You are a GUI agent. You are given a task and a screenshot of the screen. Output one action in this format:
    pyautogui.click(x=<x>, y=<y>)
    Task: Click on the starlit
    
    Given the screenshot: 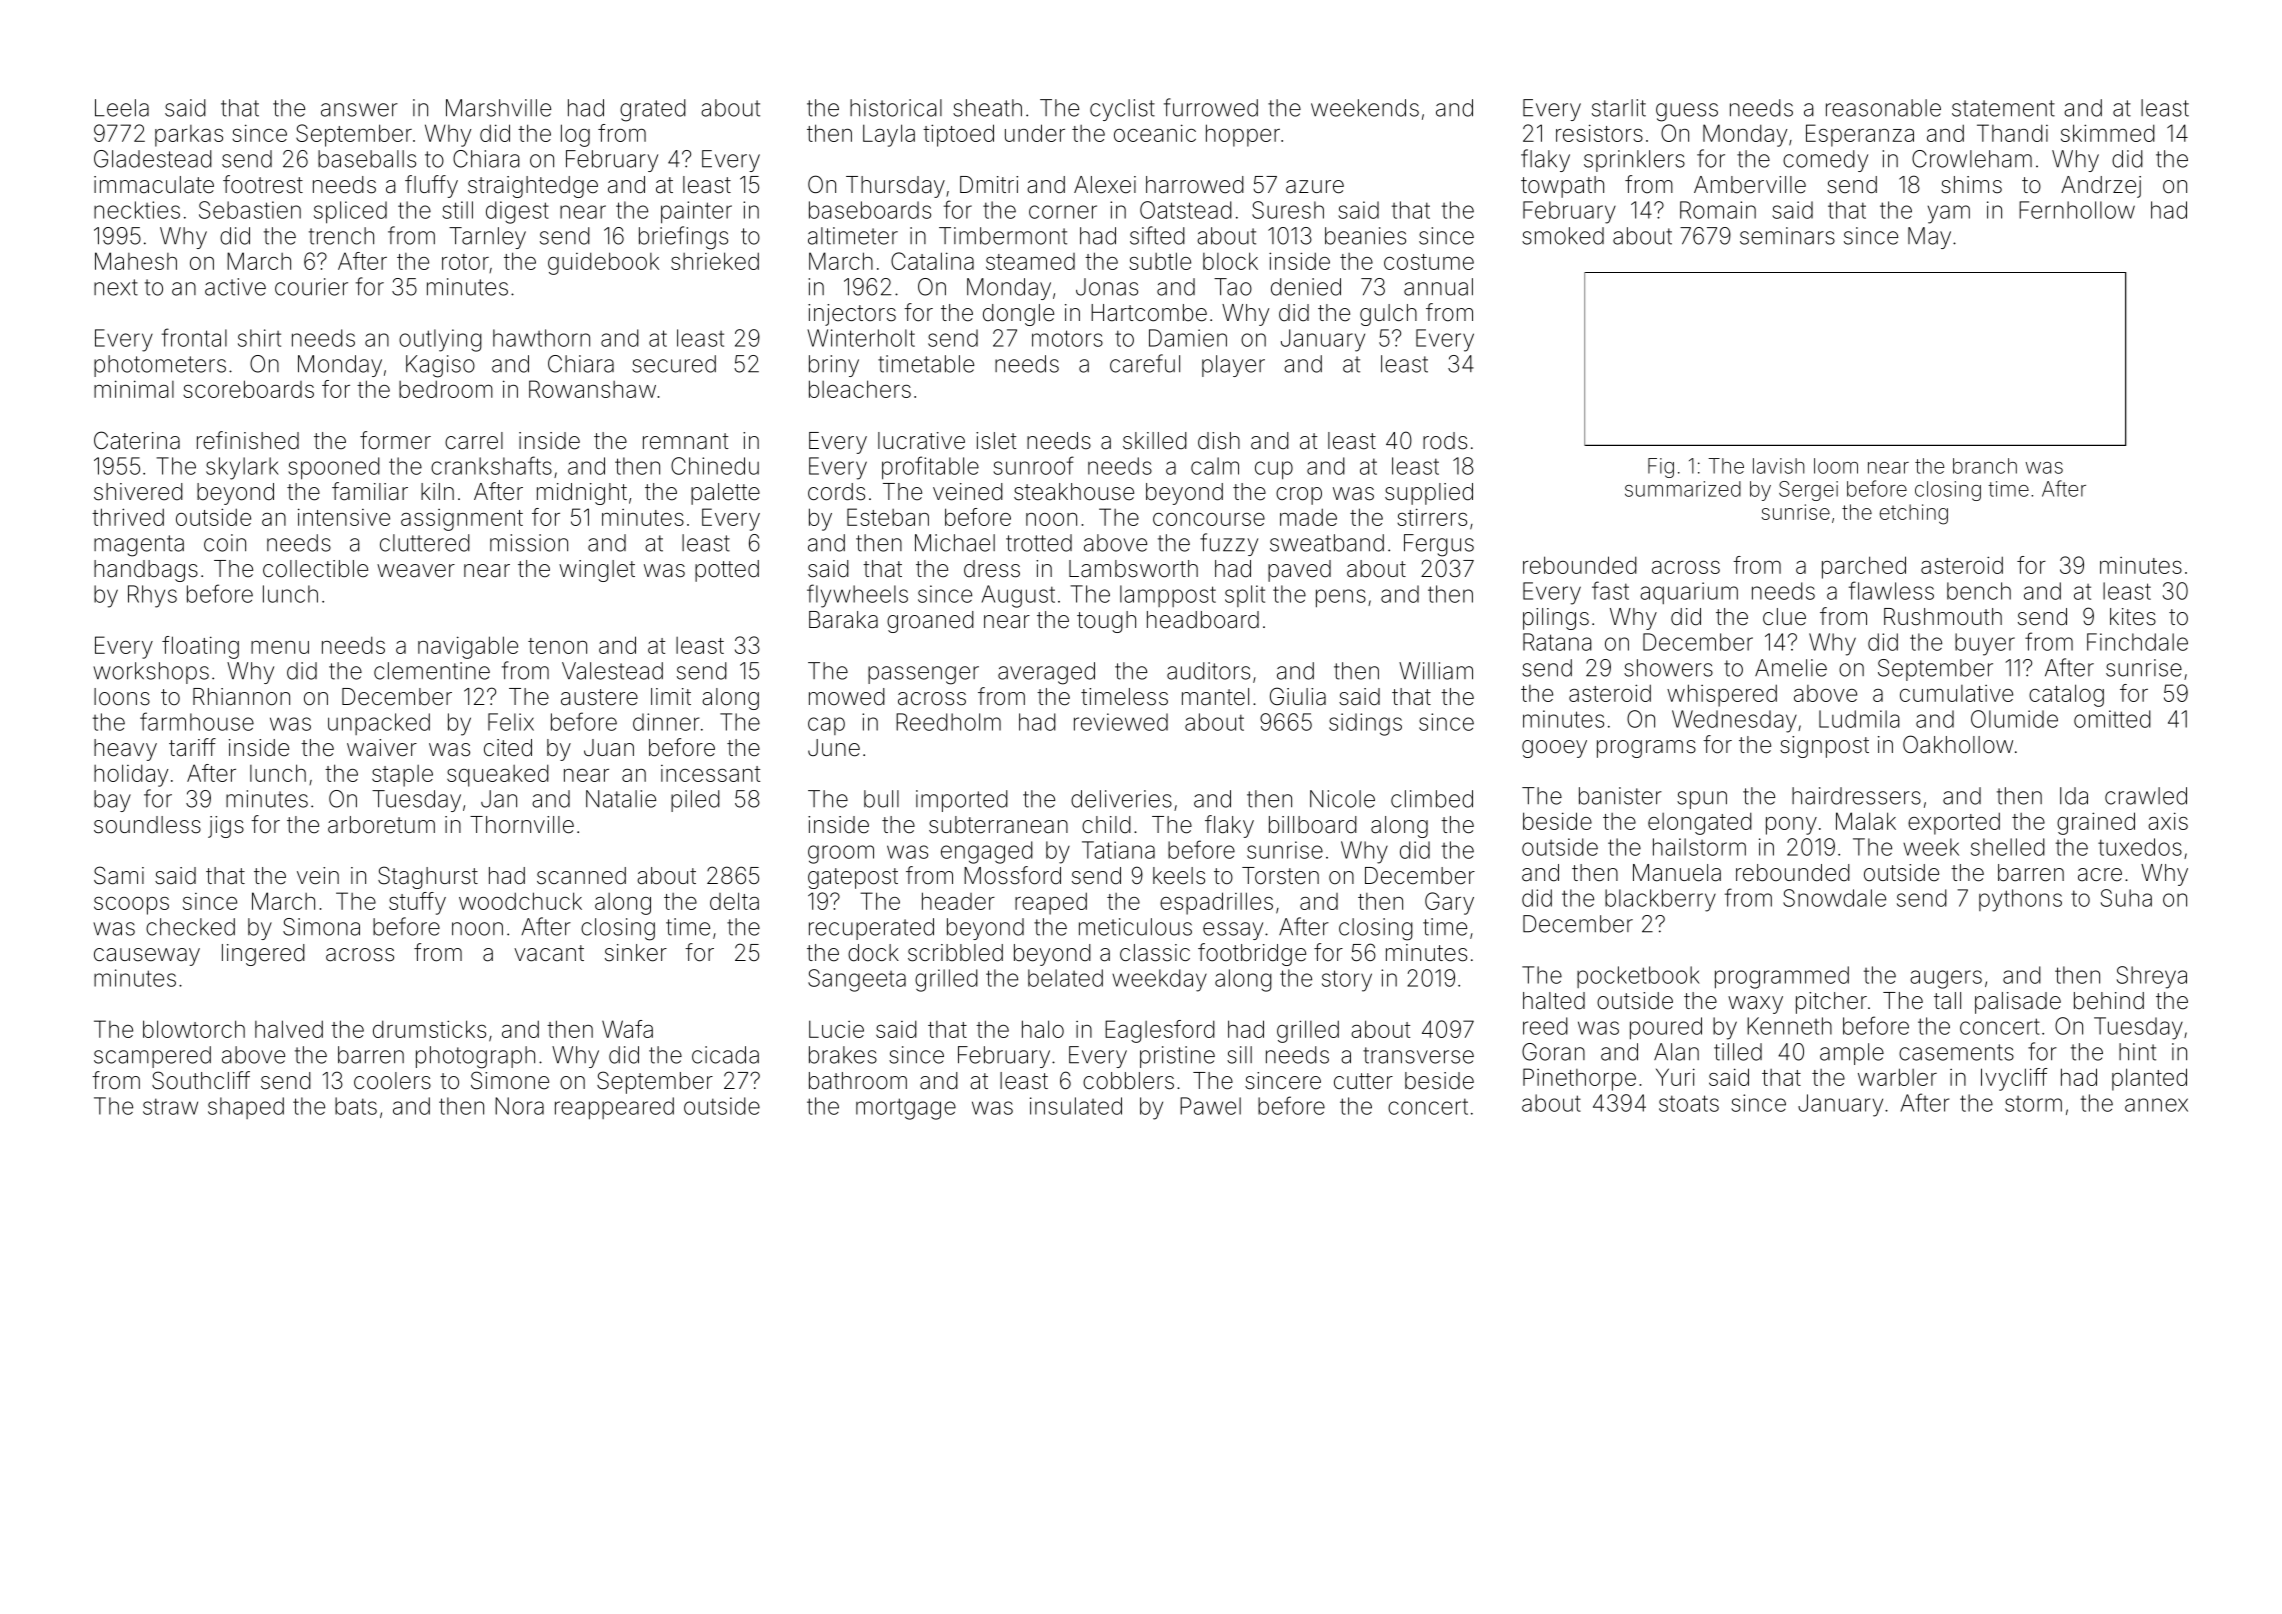 What is the action you would take?
    pyautogui.click(x=1619, y=108)
